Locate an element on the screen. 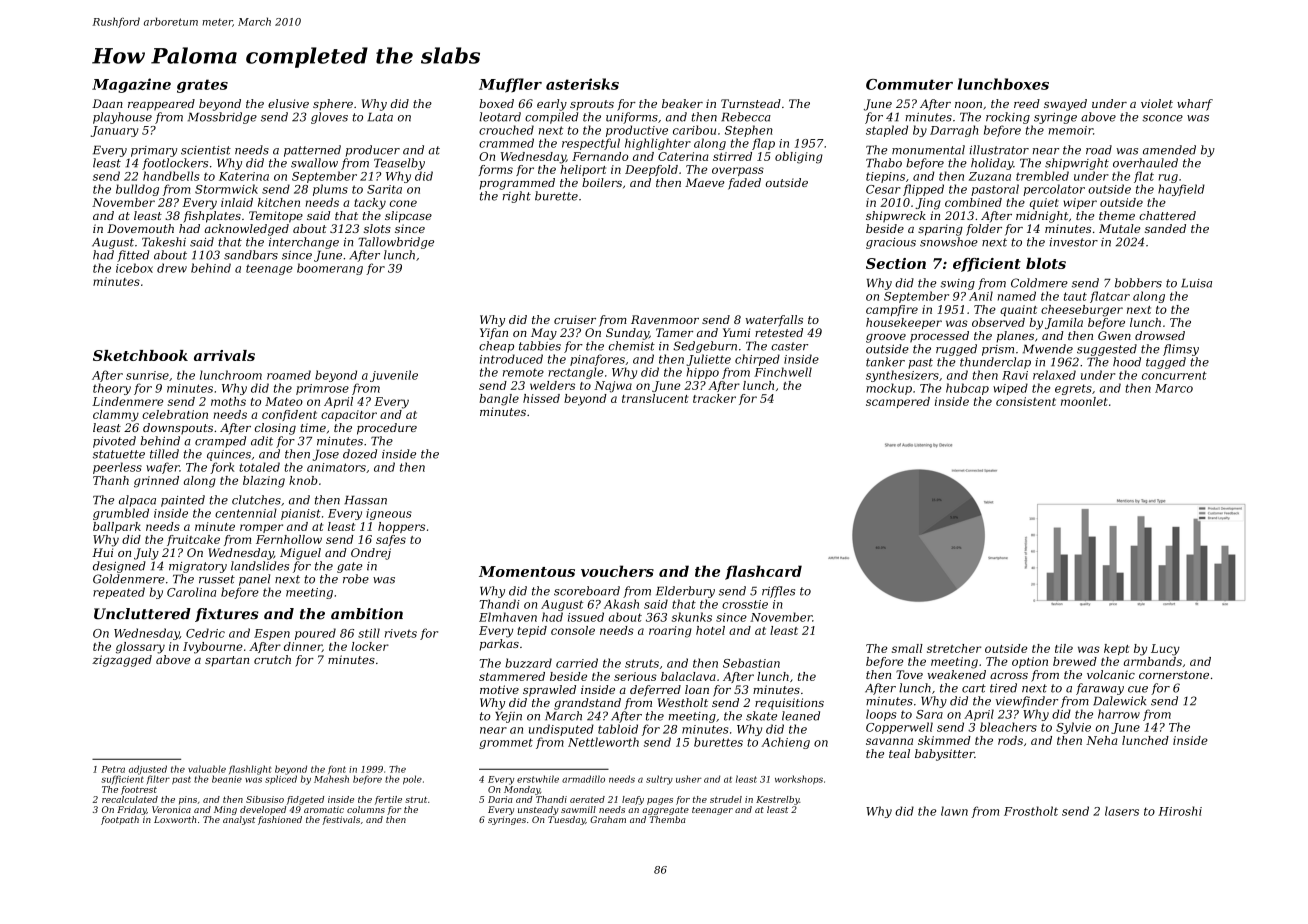  font is located at coordinates (337, 769).
